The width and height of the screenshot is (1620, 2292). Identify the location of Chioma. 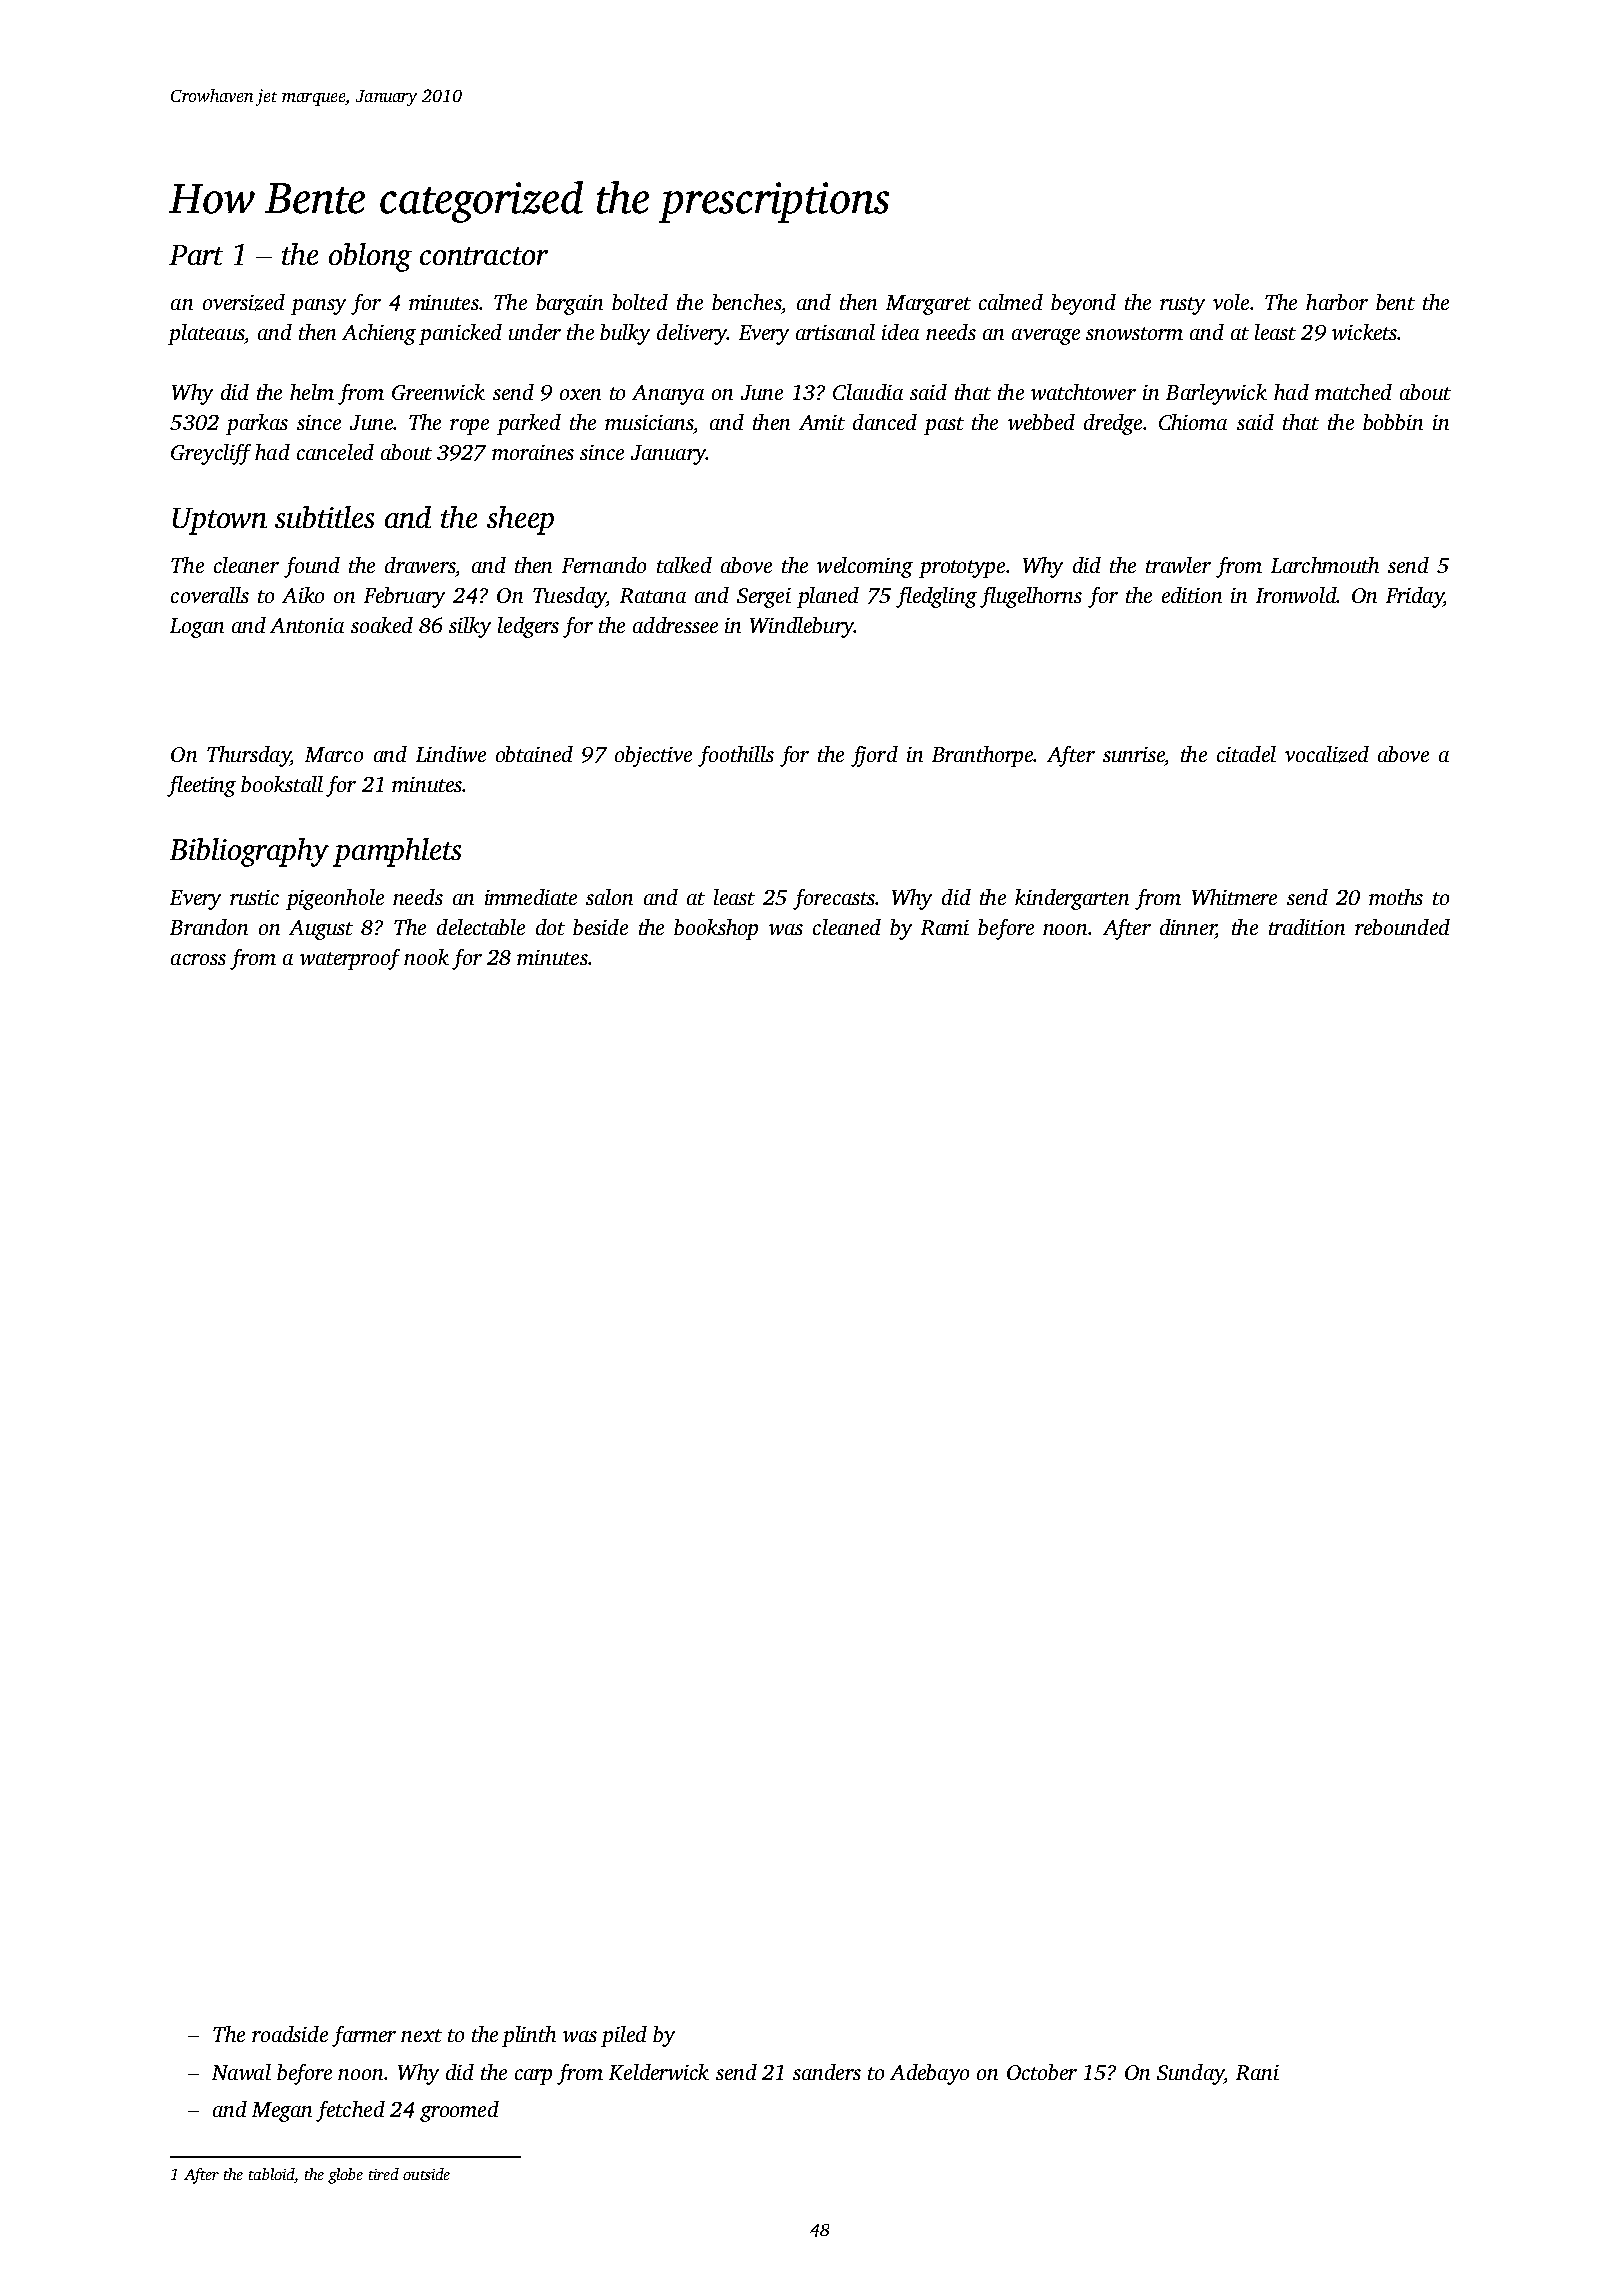
(1193, 422).
